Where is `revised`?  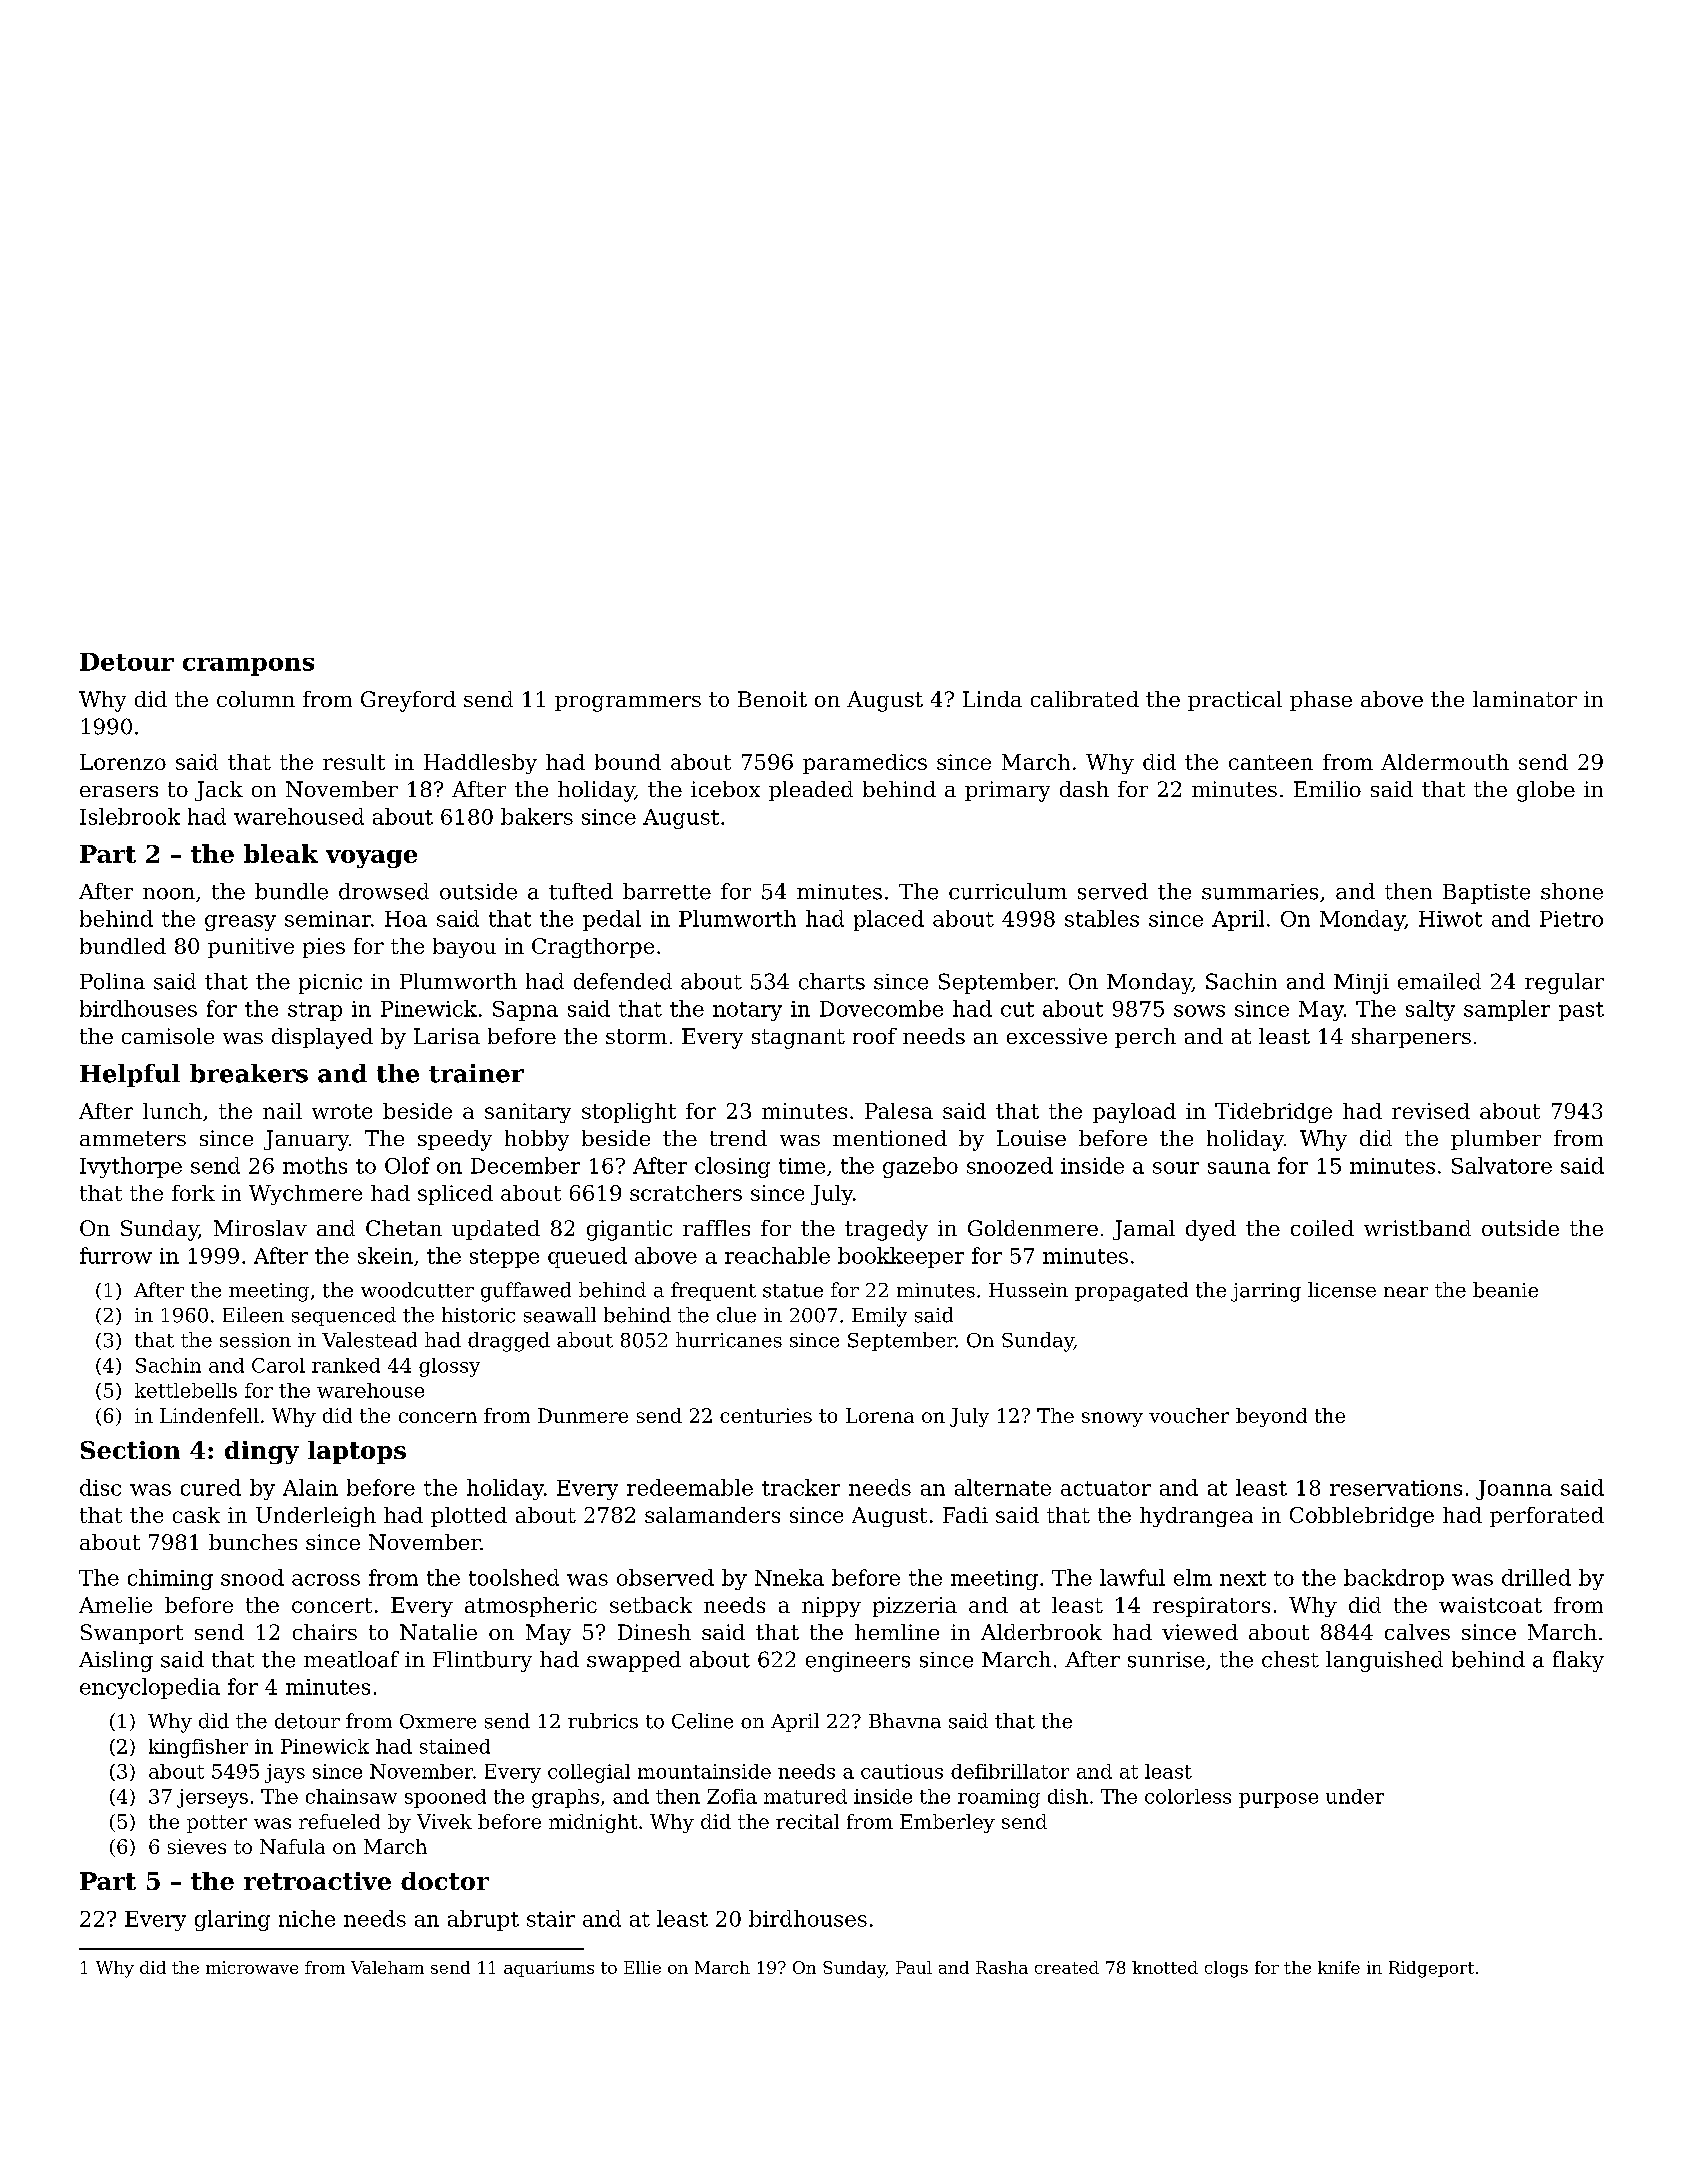 revised is located at coordinates (1431, 1111).
